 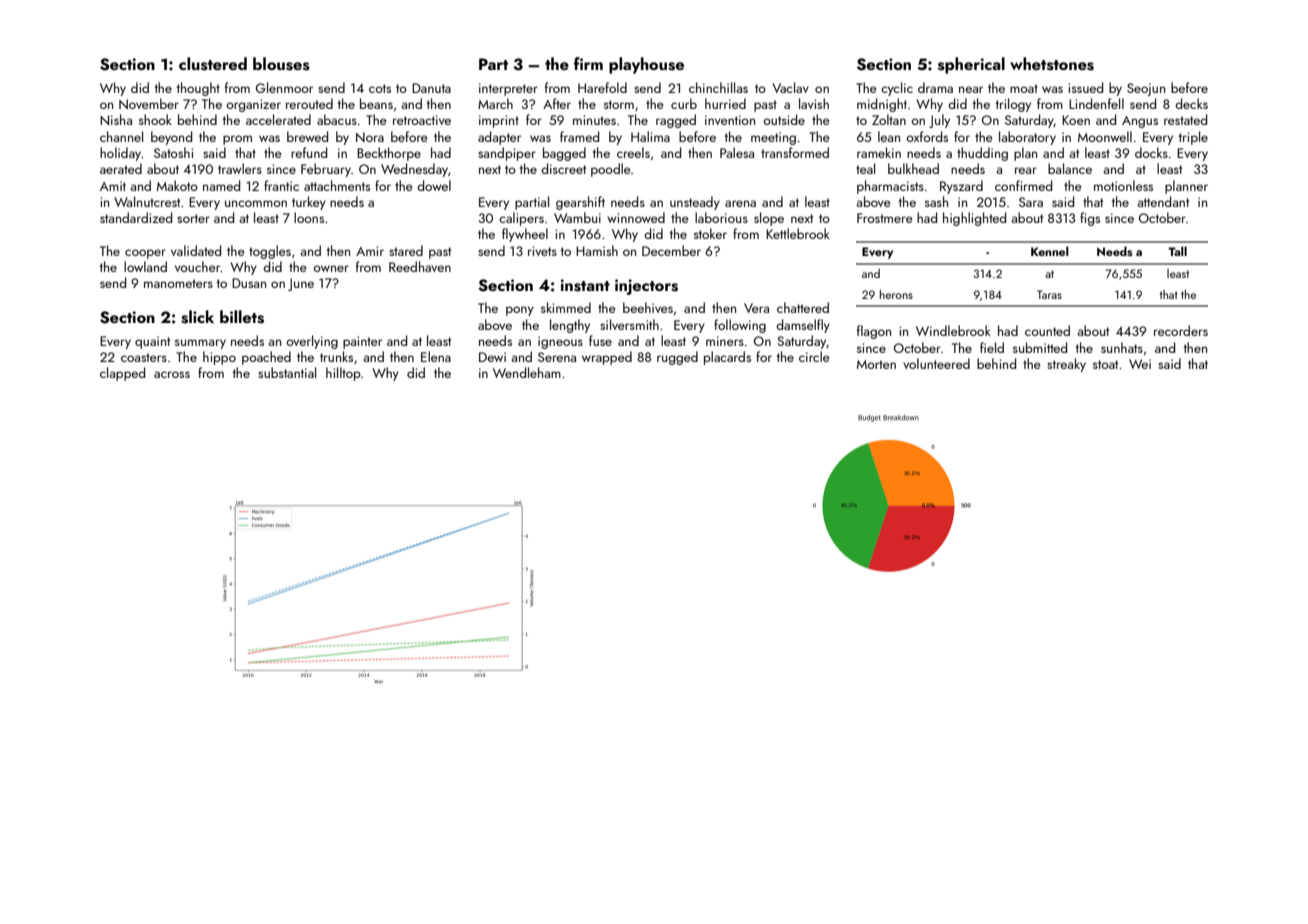 What do you see at coordinates (1177, 251) in the image?
I see `Tall` at bounding box center [1177, 251].
